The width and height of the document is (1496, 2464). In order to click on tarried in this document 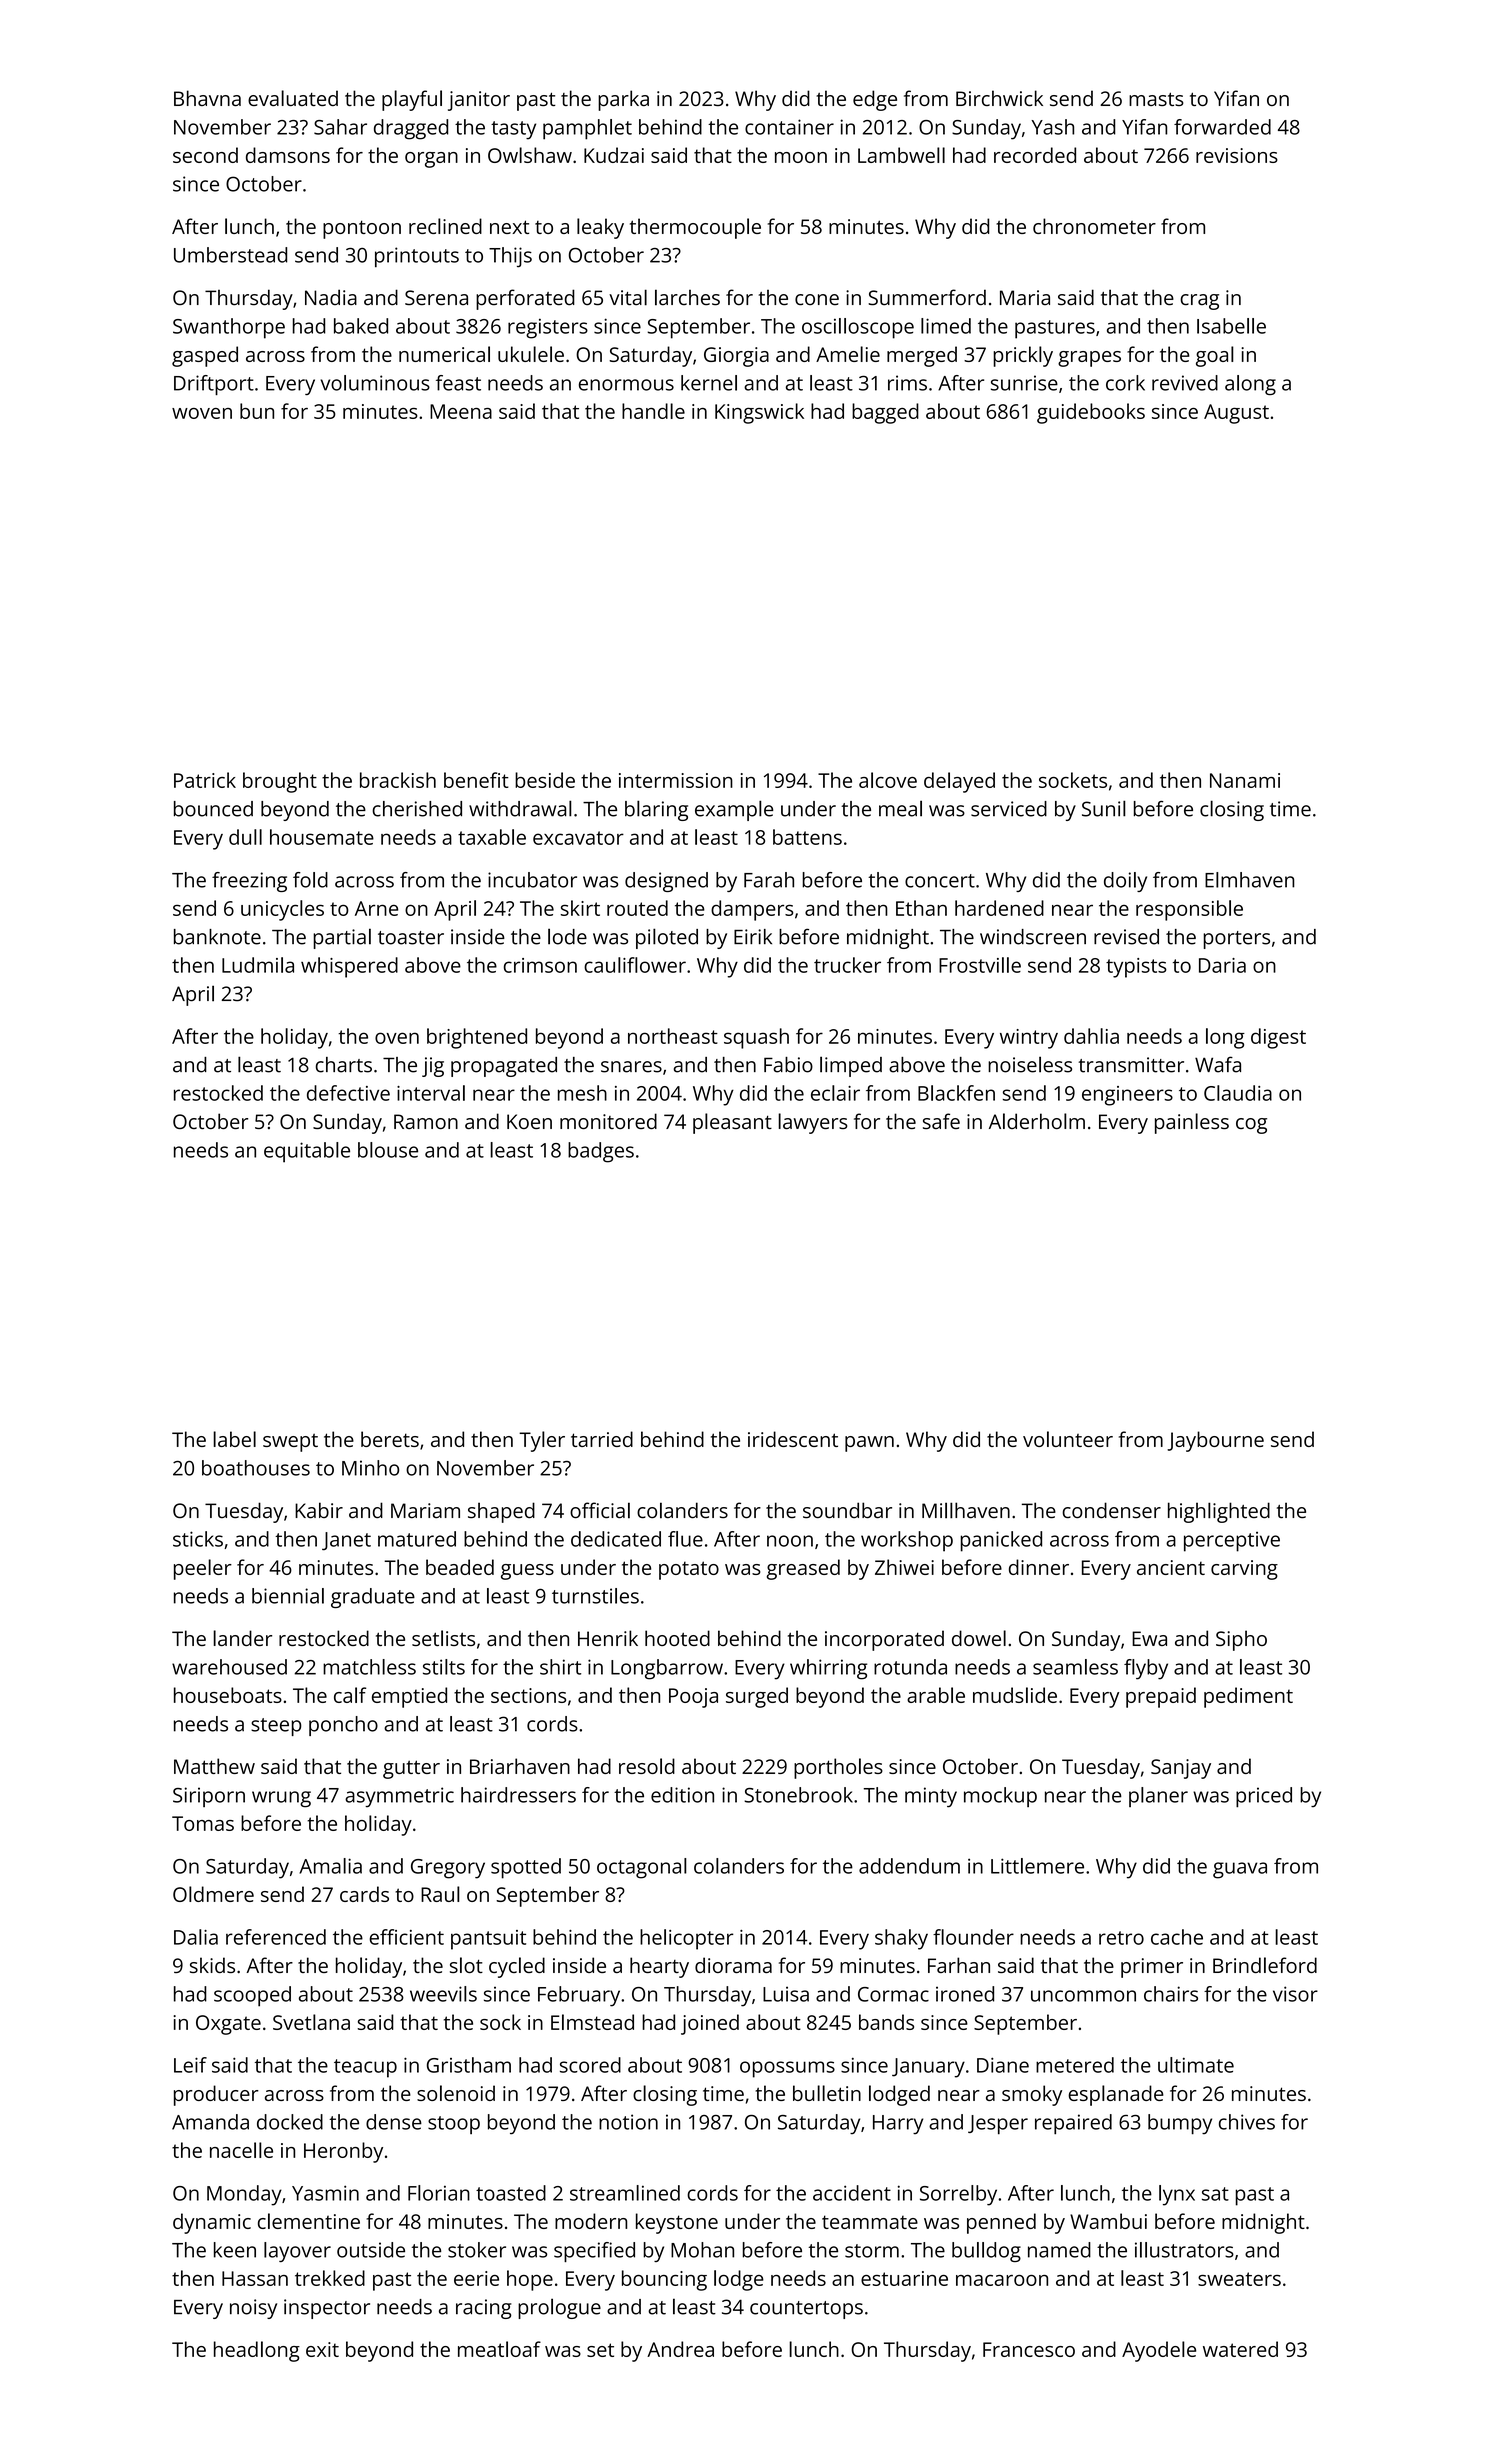, I will do `click(602, 1439)`.
